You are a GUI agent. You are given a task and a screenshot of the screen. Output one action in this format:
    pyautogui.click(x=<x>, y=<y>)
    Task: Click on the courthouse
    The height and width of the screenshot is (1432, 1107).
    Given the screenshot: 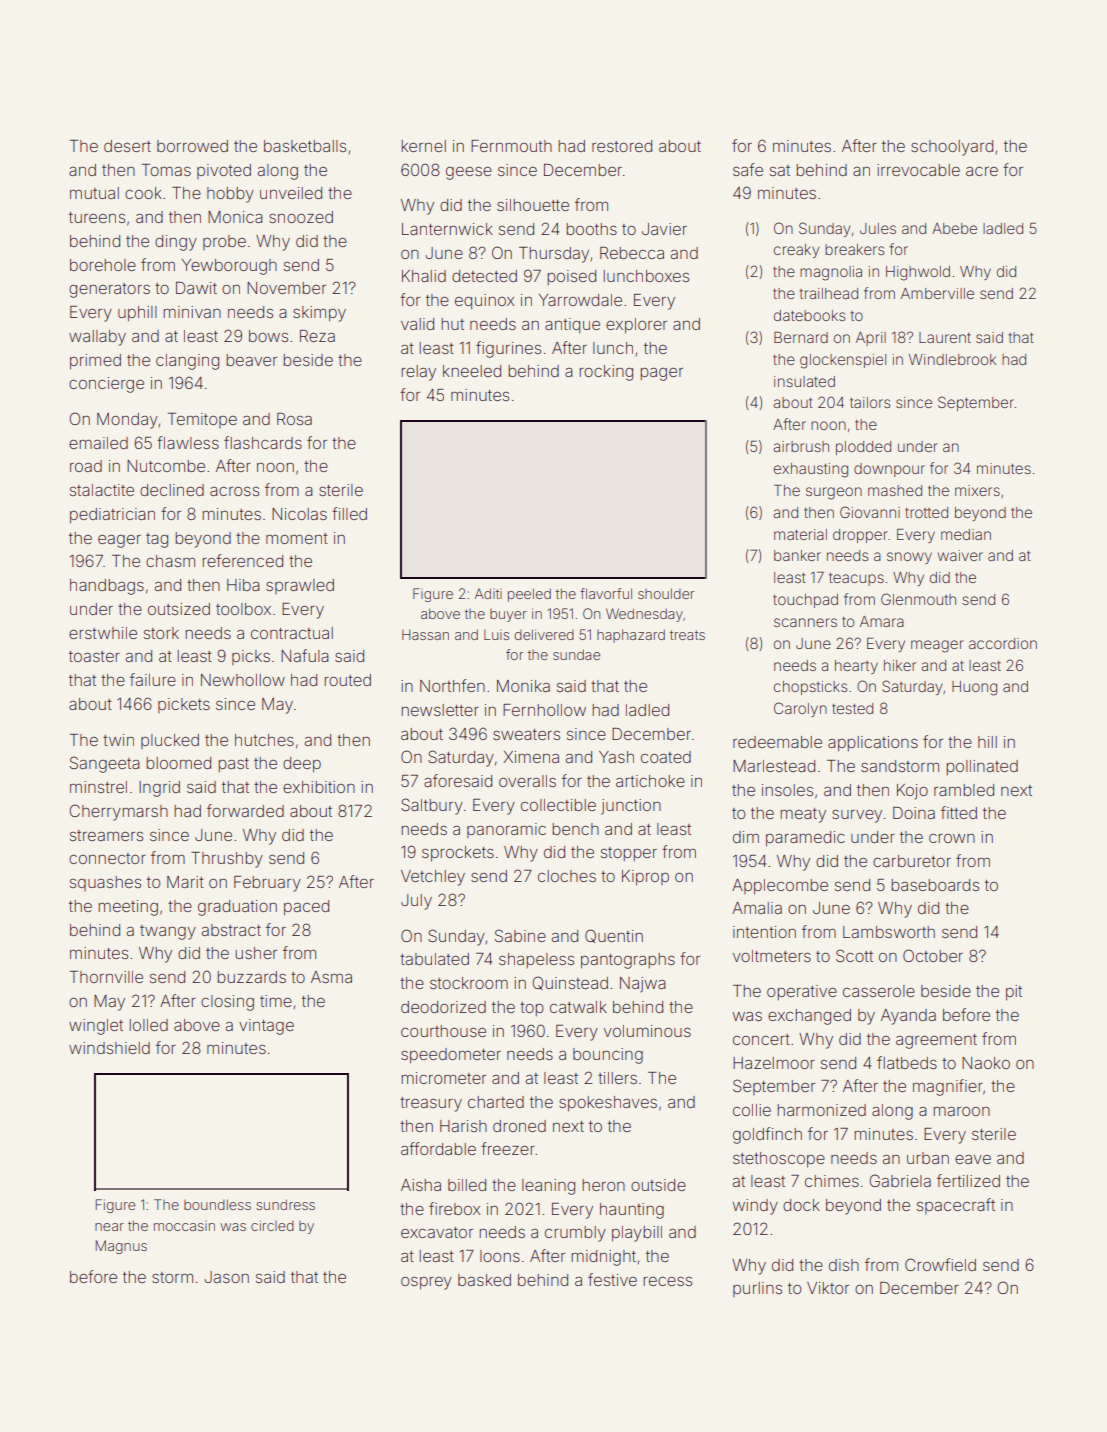 What is the action you would take?
    pyautogui.click(x=443, y=1031)
